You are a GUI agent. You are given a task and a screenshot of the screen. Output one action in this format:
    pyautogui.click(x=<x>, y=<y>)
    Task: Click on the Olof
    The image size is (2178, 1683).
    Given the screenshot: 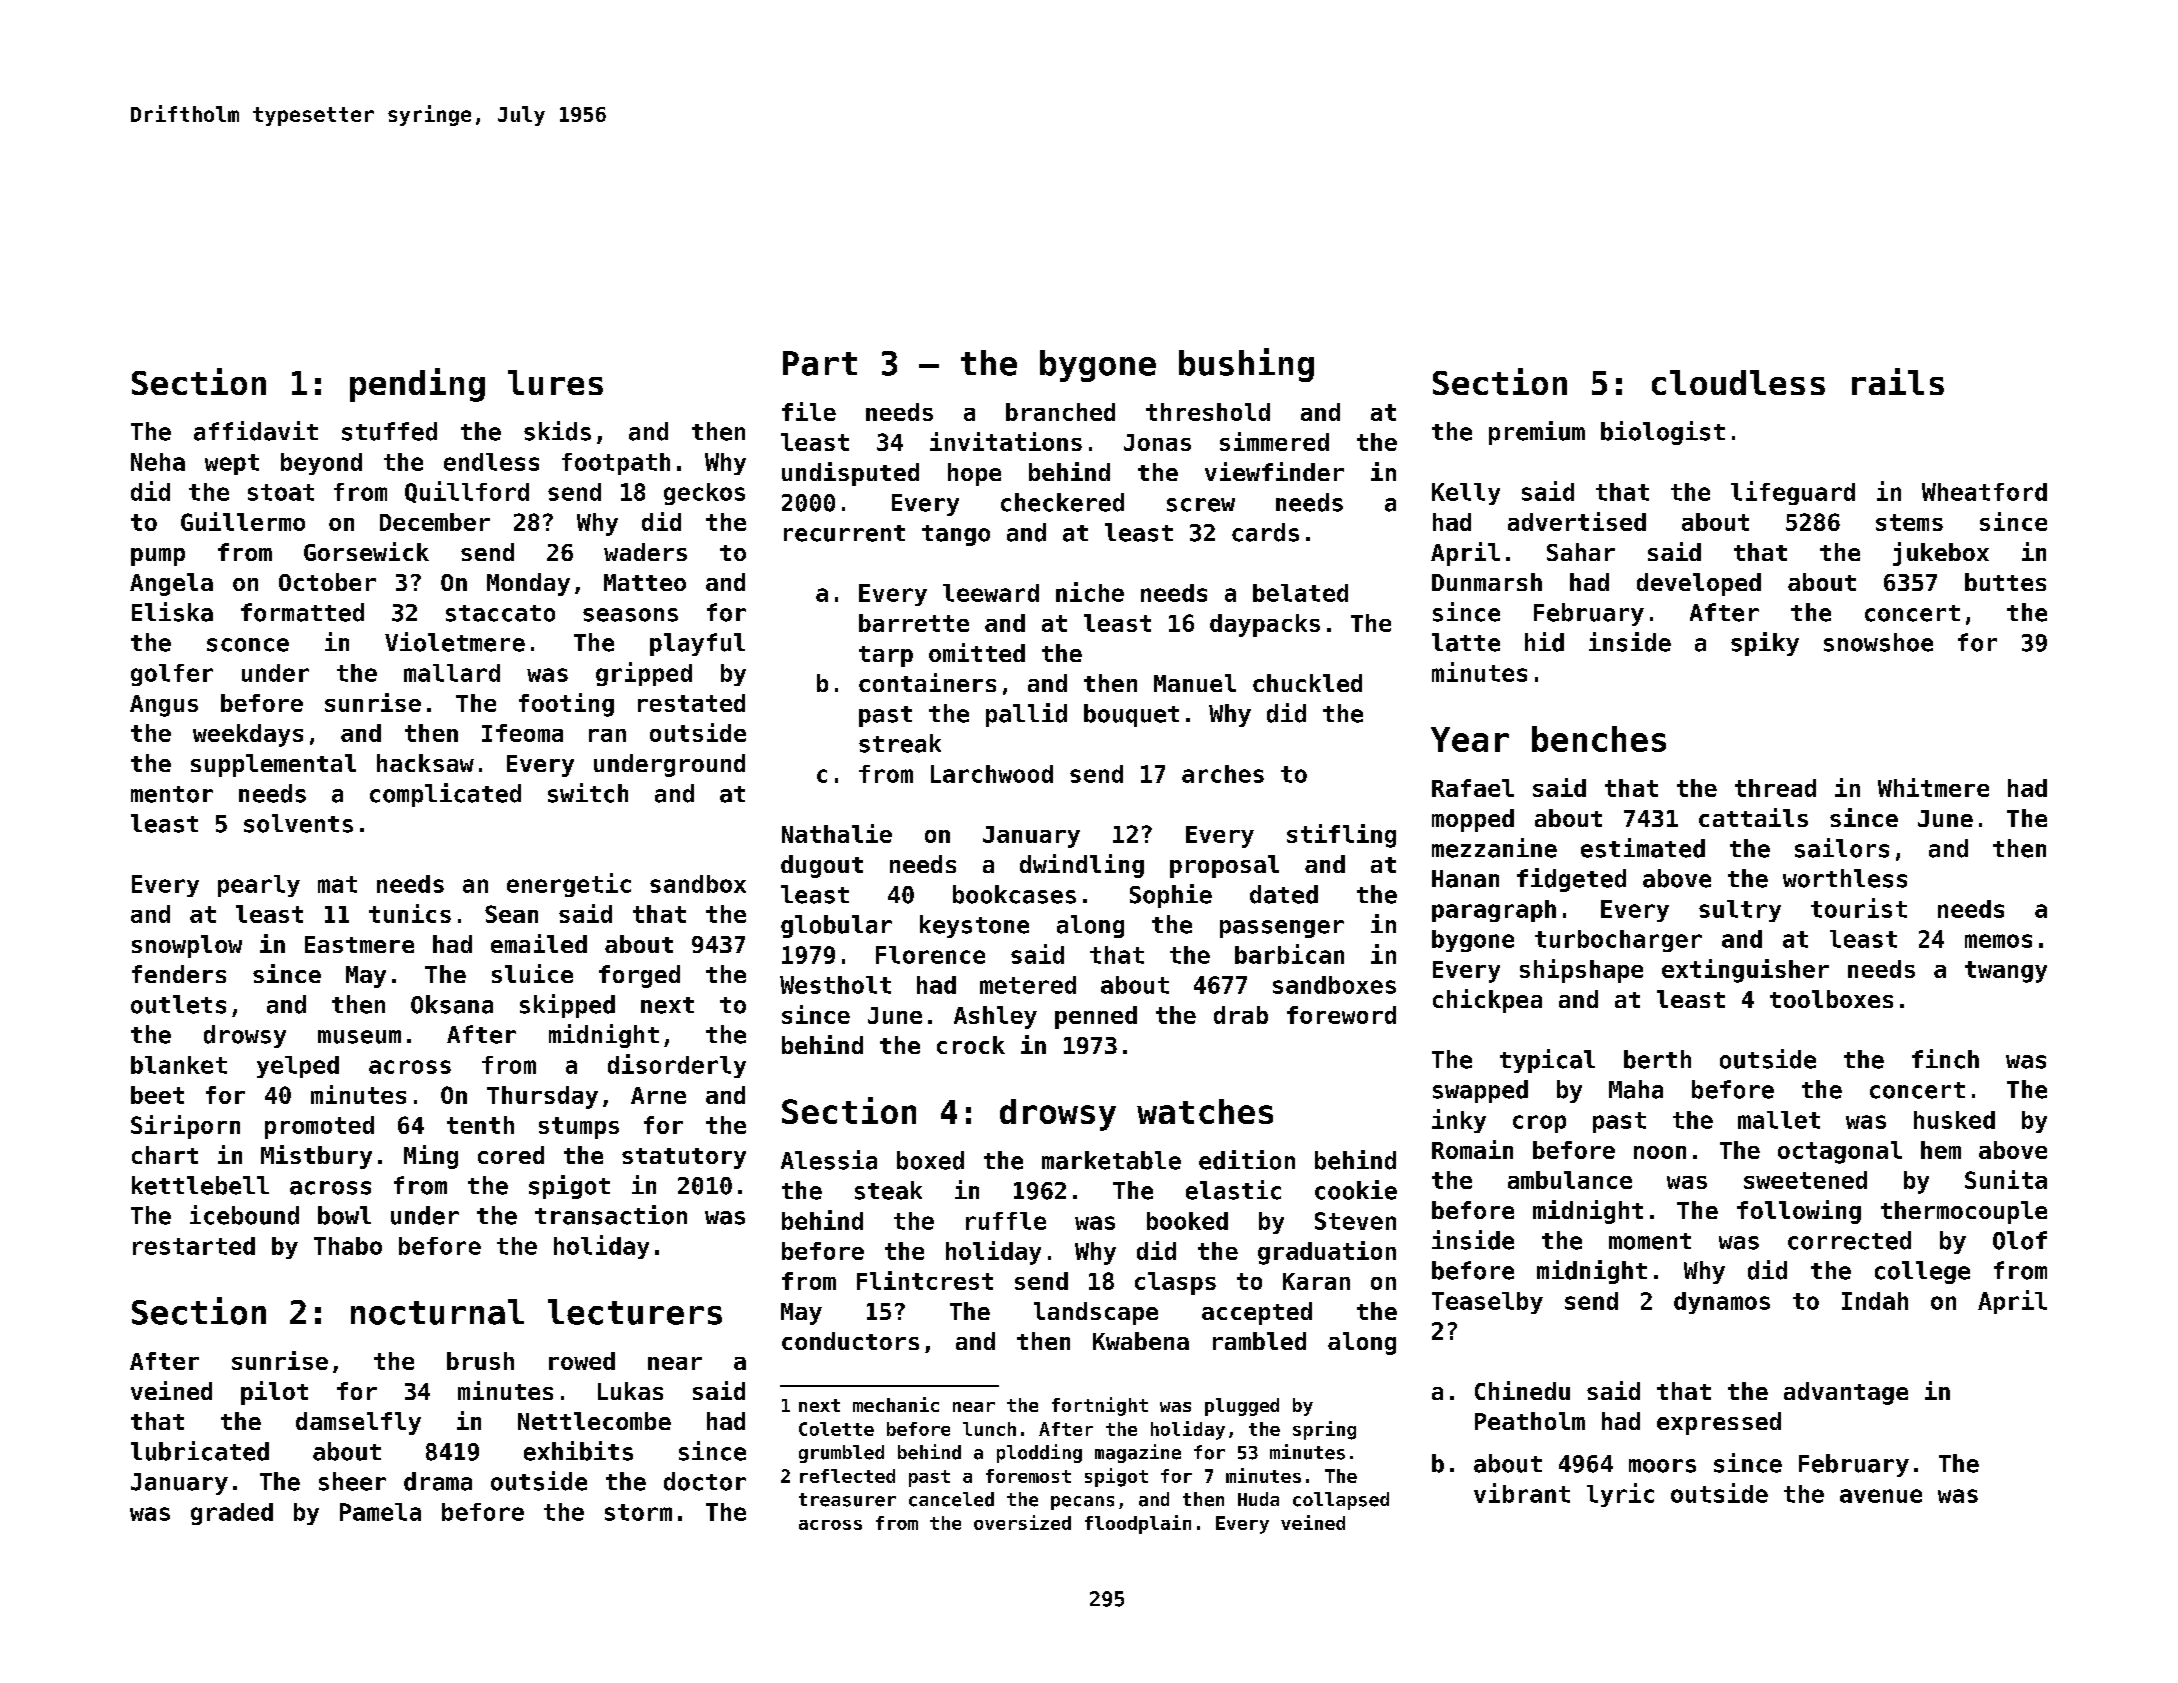 What is the action you would take?
    pyautogui.click(x=2020, y=1240)
